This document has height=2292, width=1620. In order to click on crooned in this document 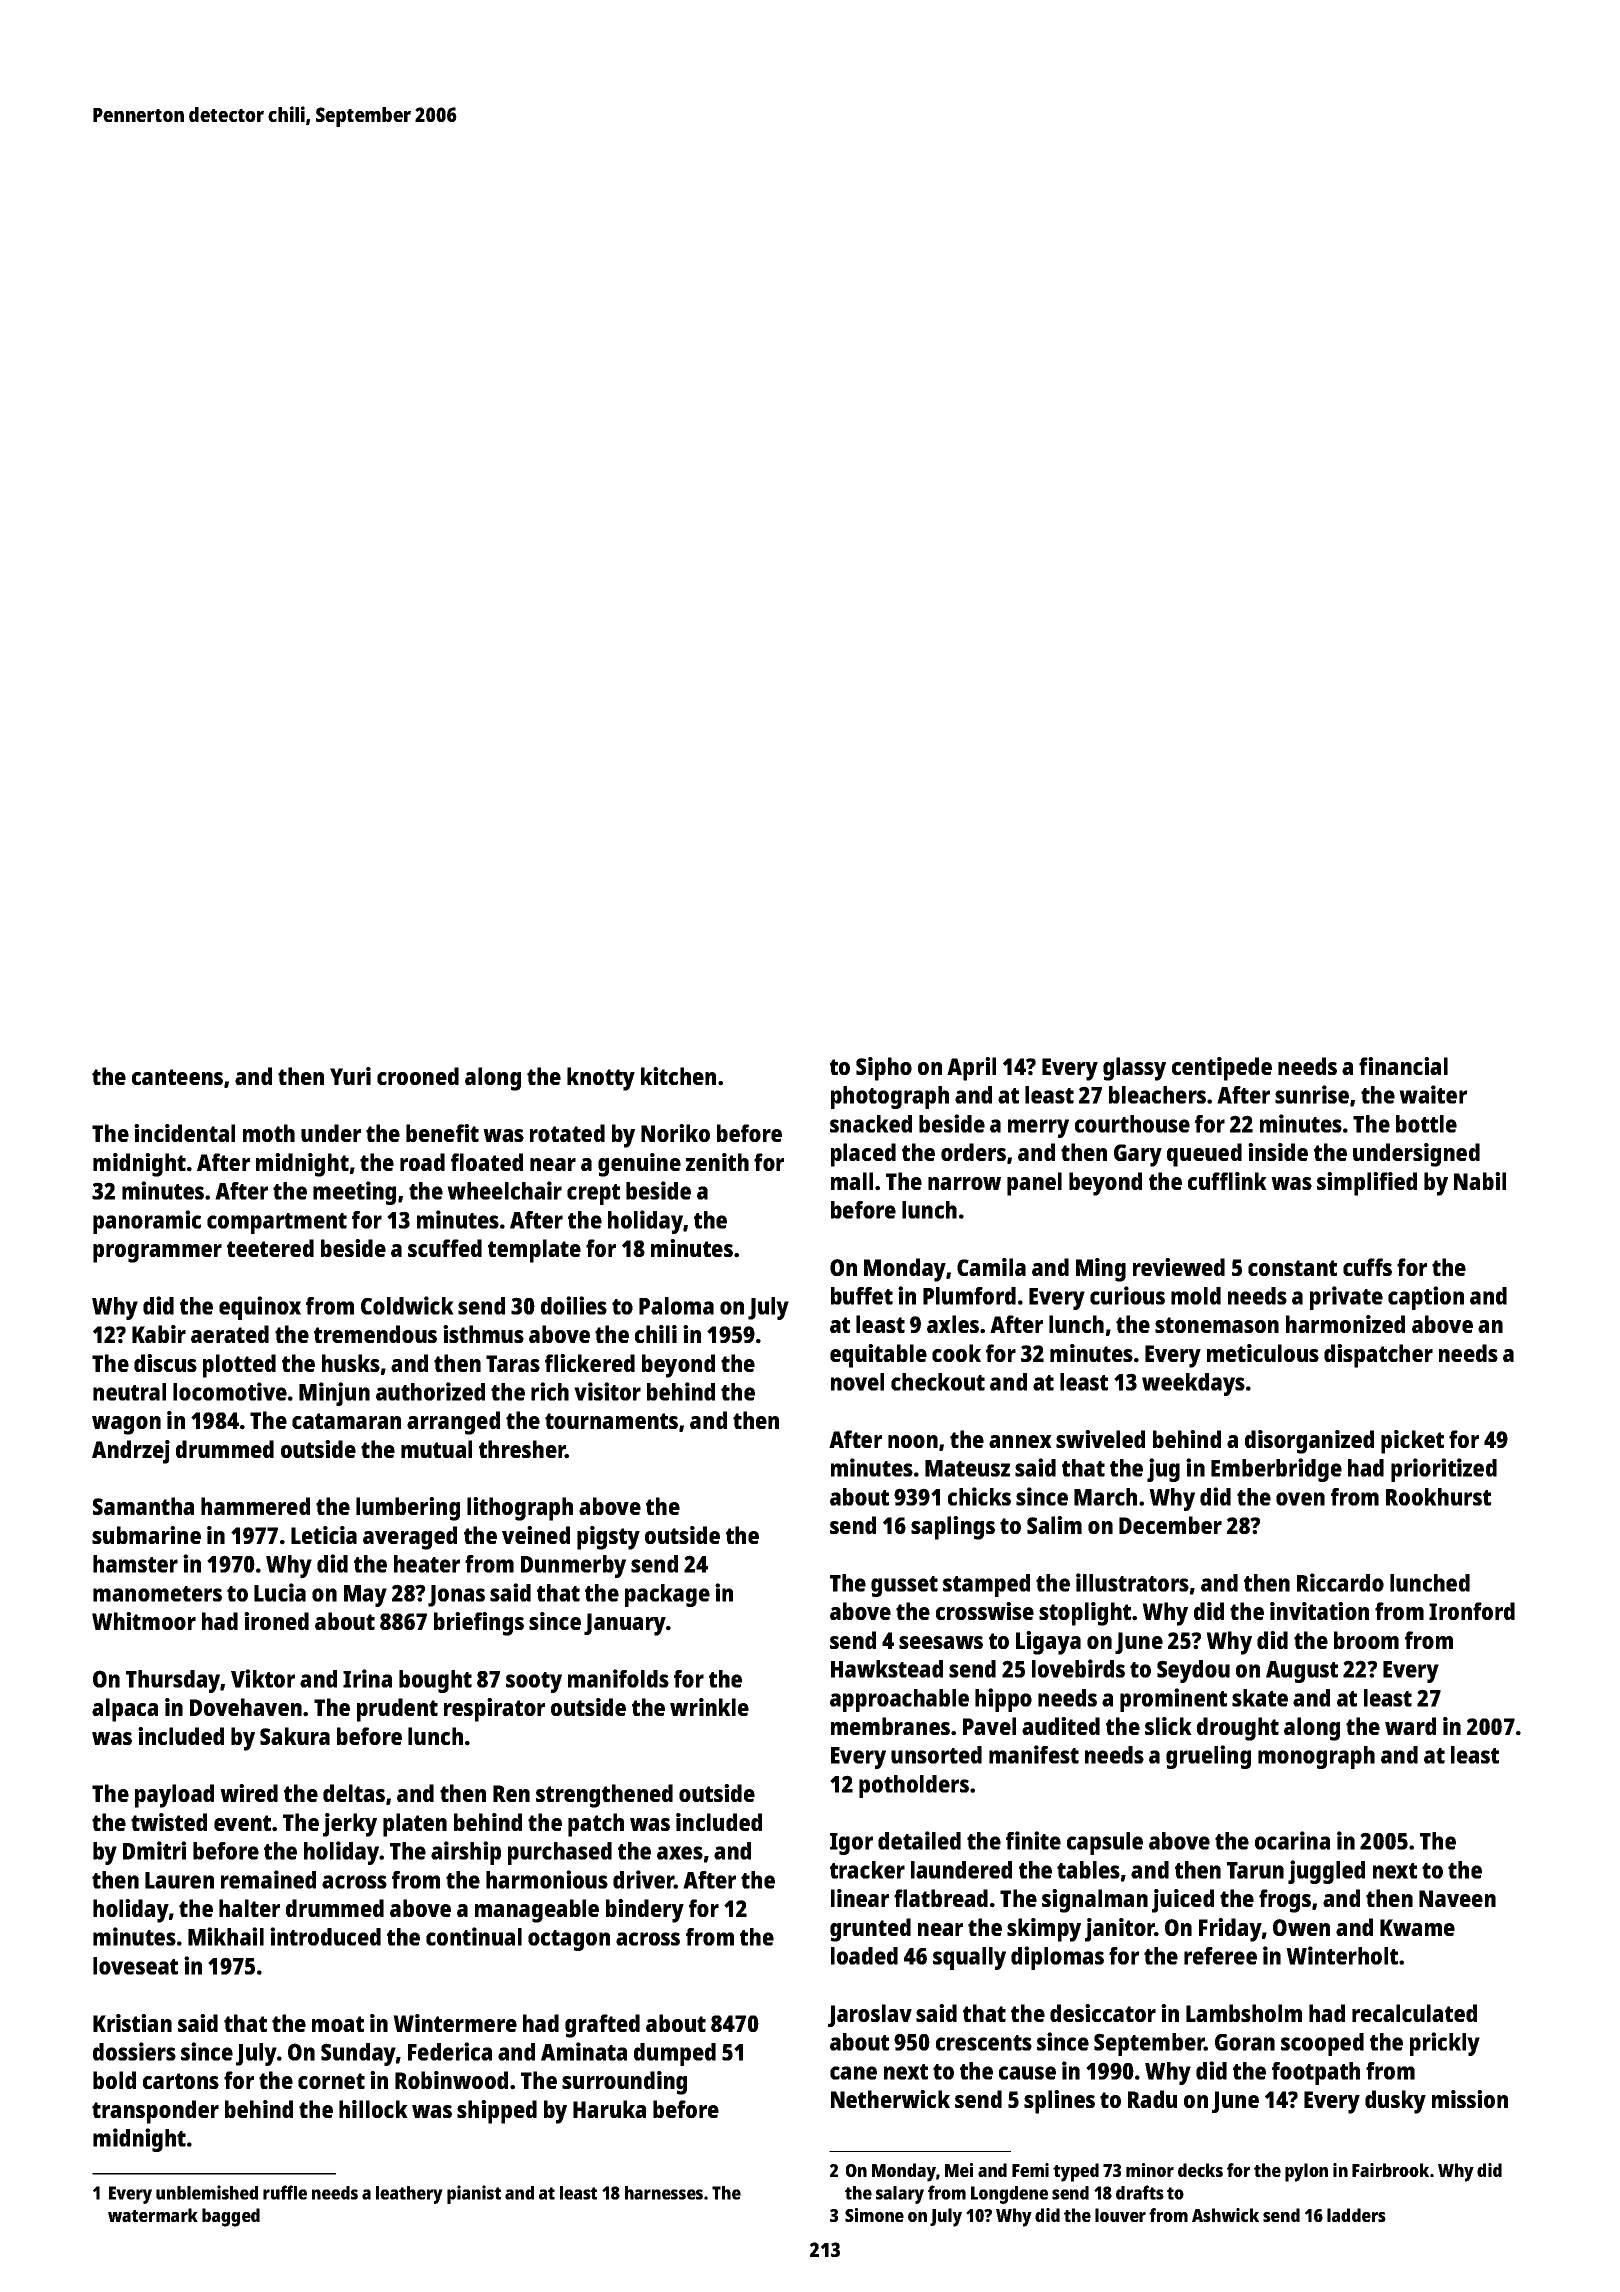, I will do `click(418, 1076)`.
